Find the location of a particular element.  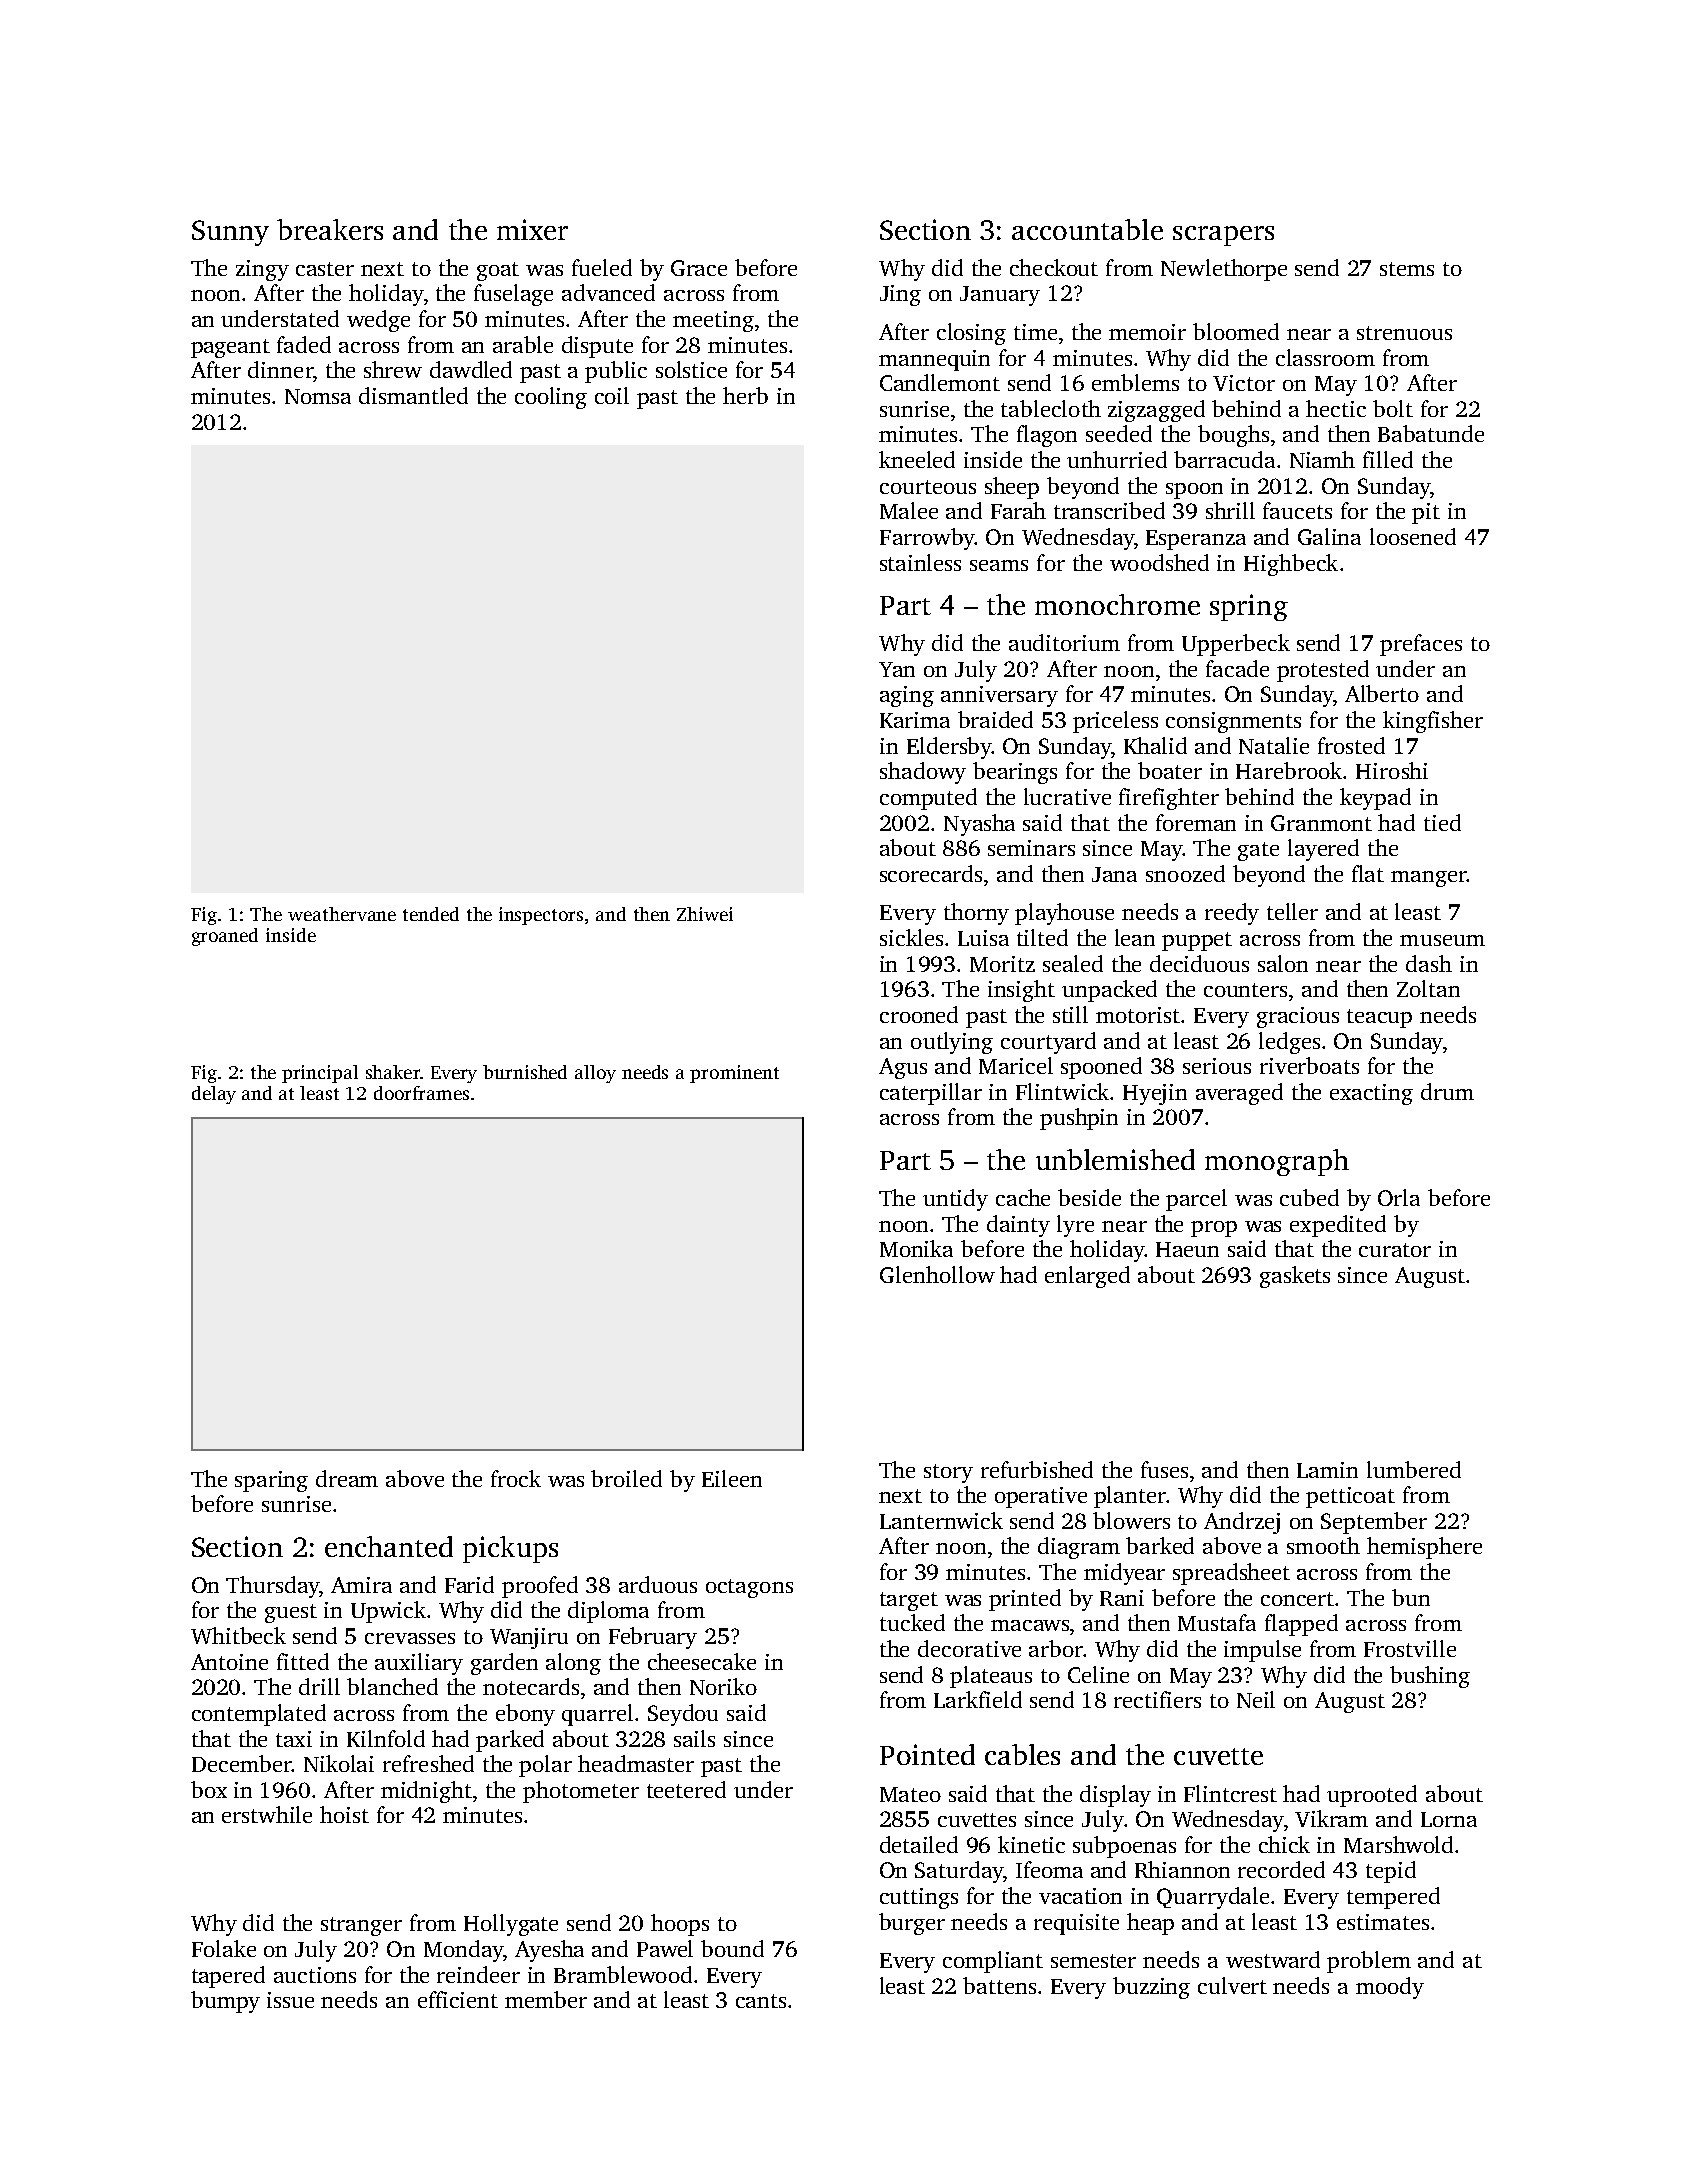

scrapers is located at coordinates (1223, 236).
